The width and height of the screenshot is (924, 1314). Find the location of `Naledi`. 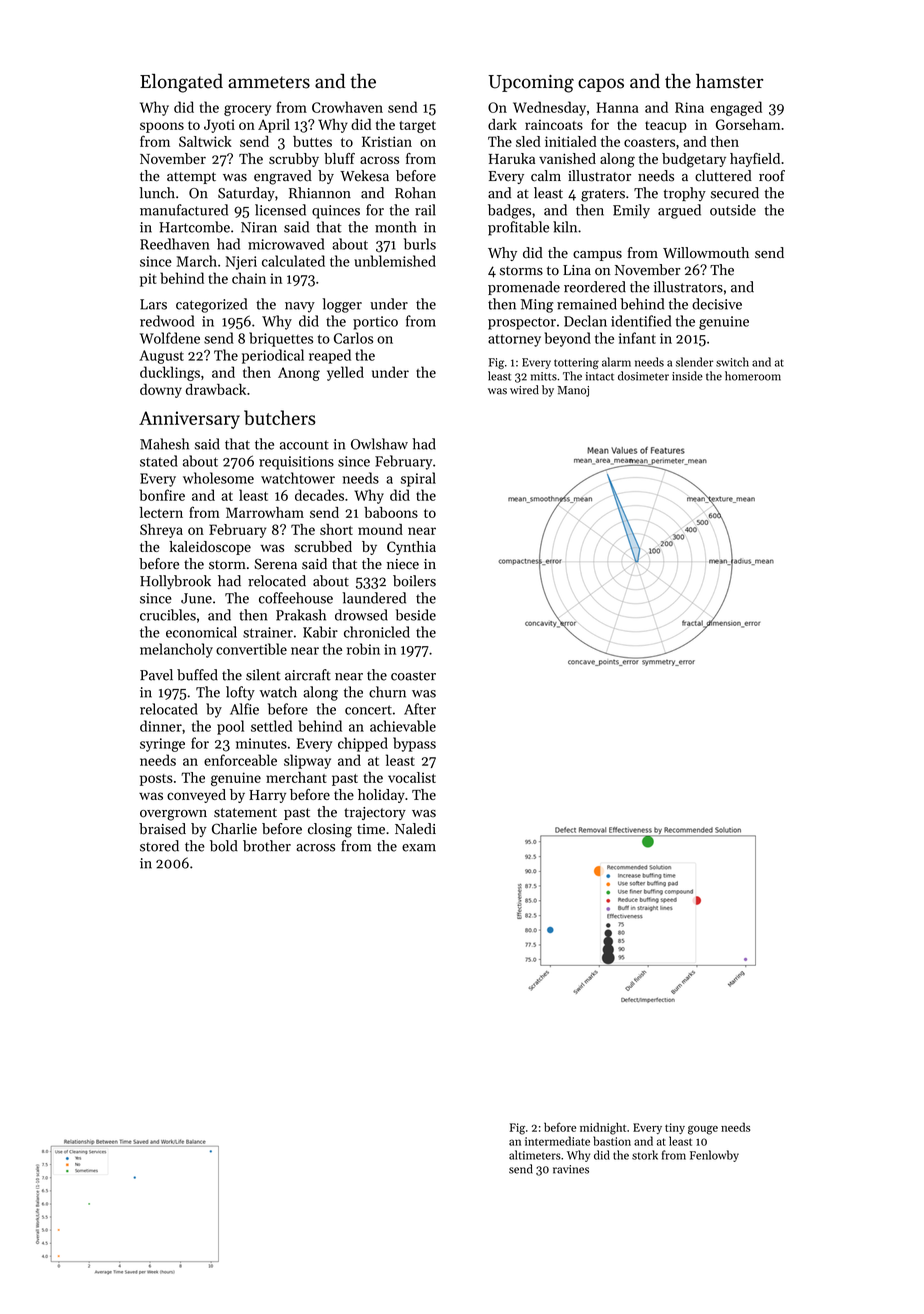

Naledi is located at coordinates (415, 829).
